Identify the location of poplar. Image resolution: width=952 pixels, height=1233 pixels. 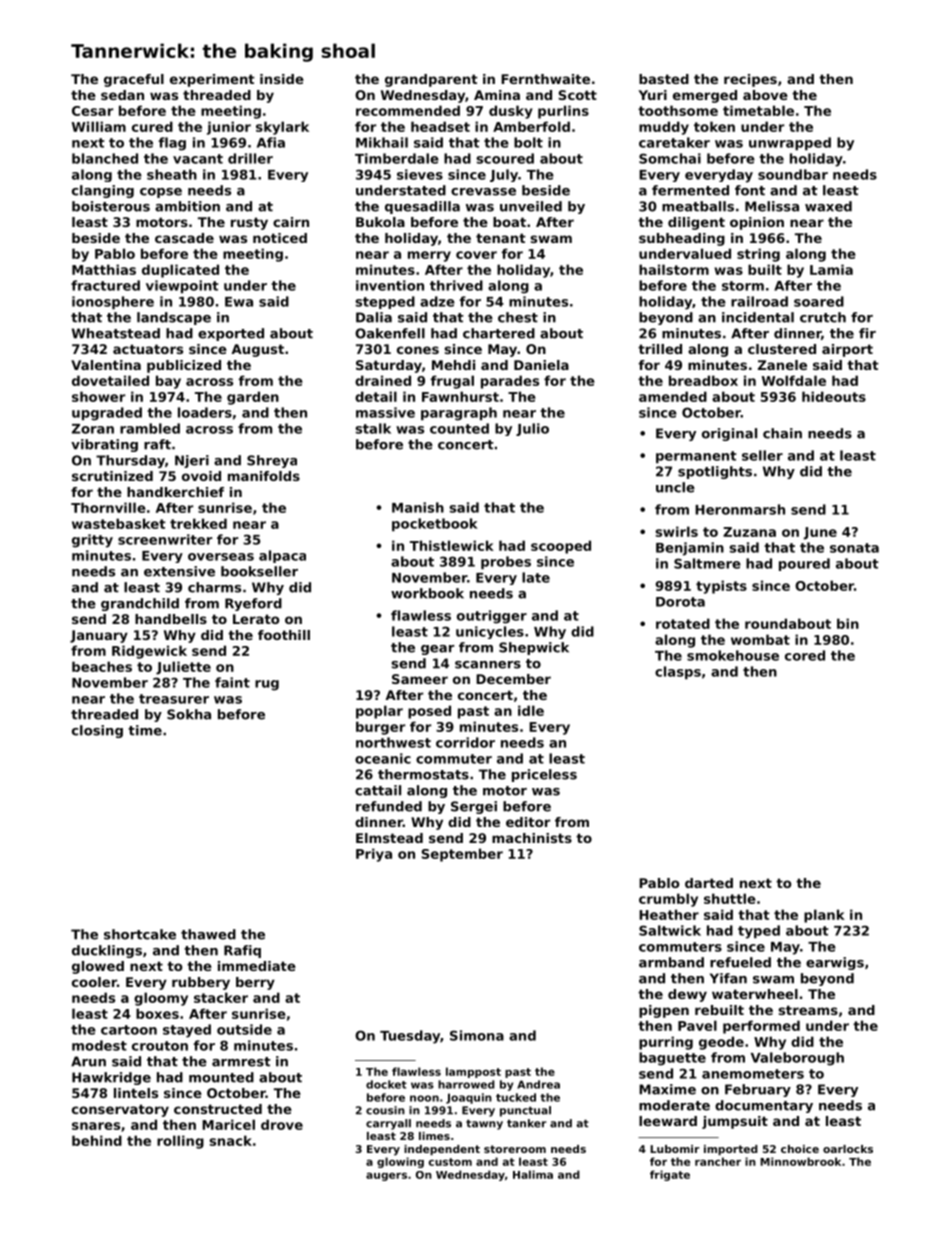
(379, 712).
